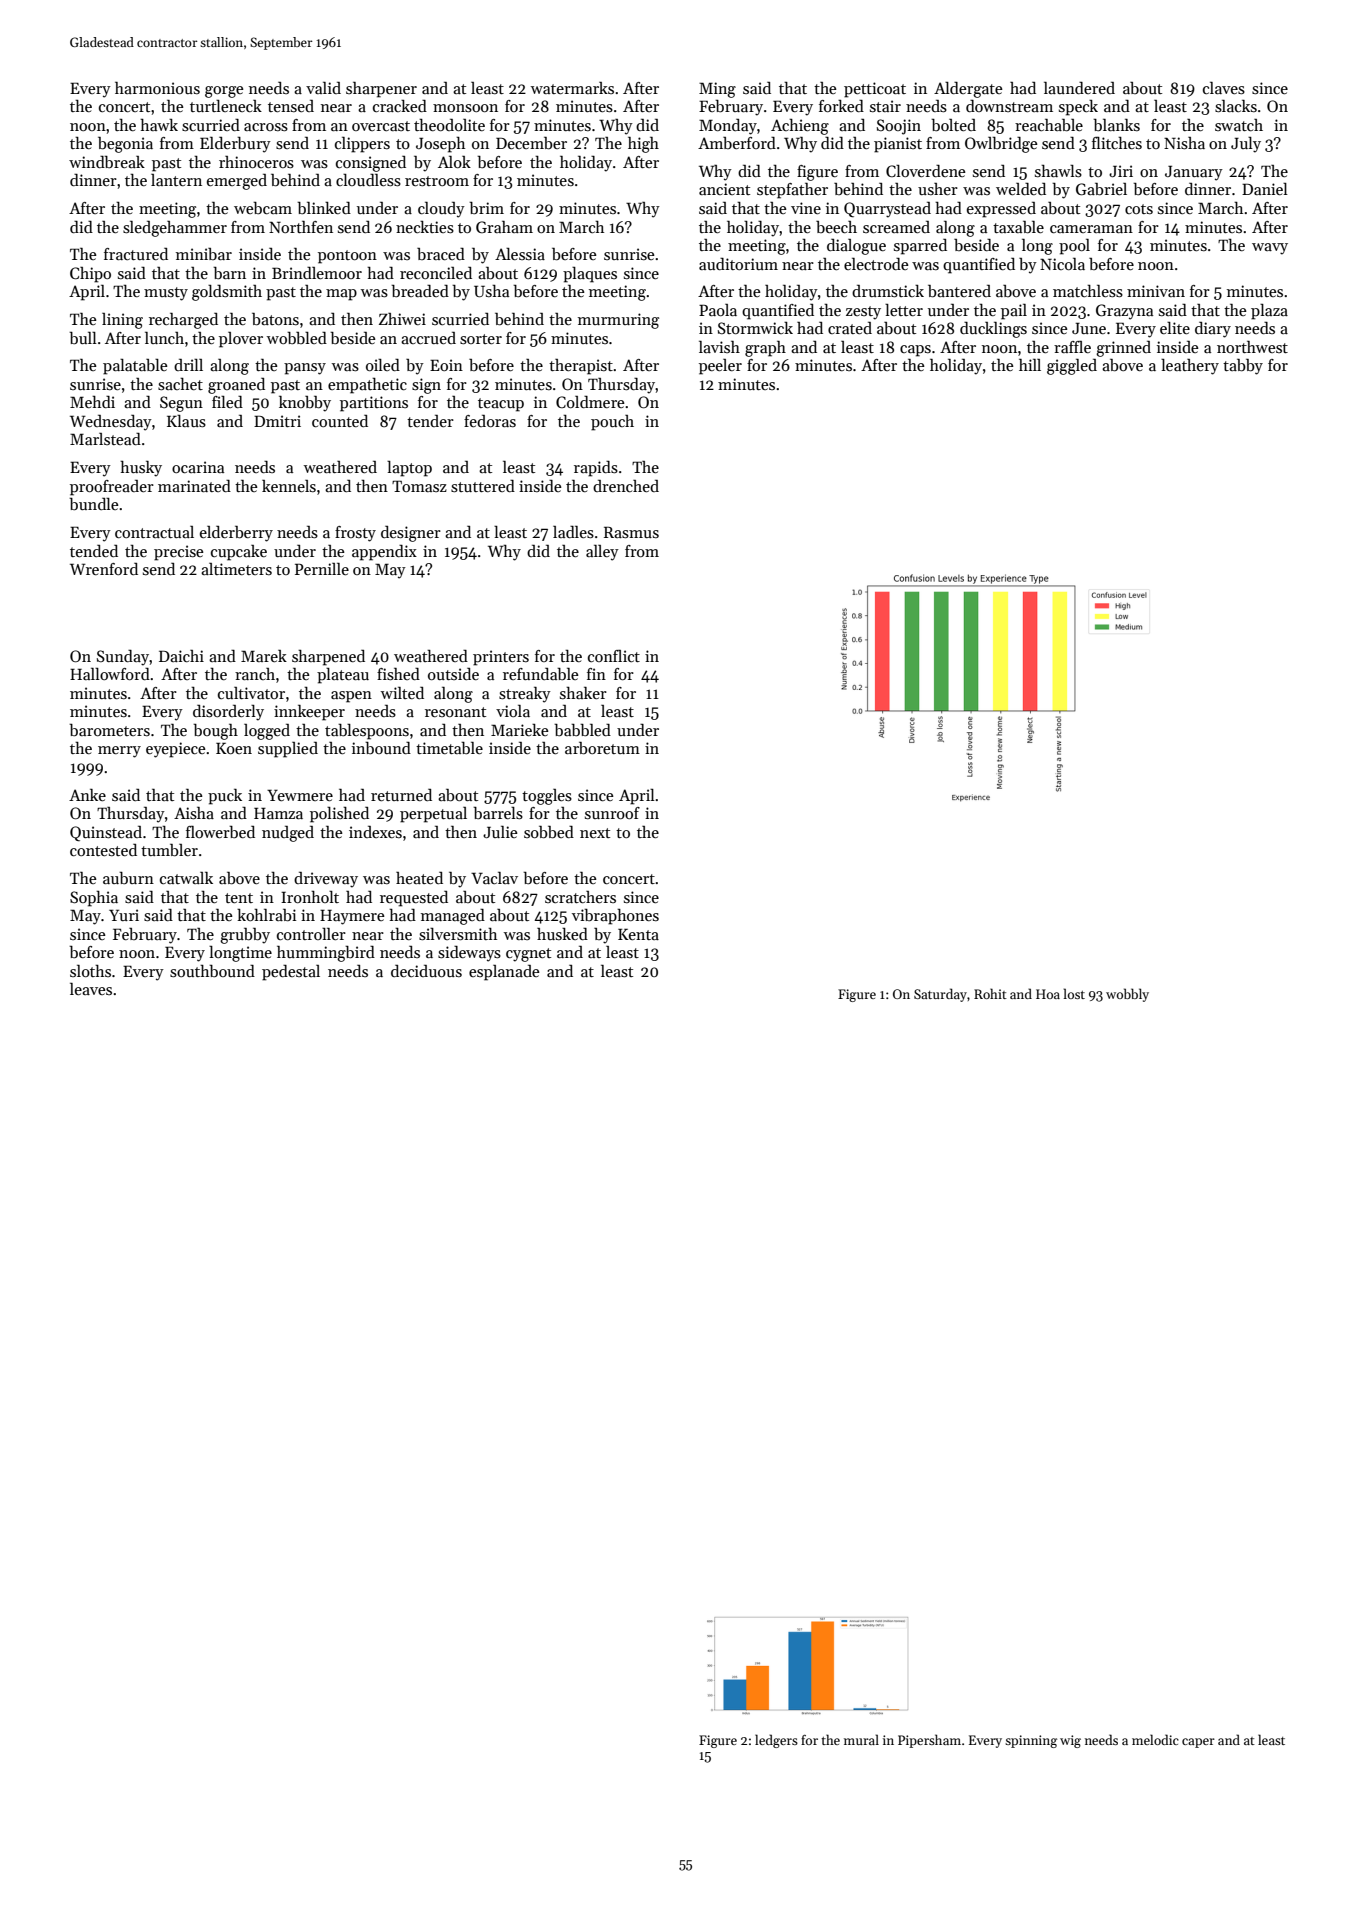 Image resolution: width=1358 pixels, height=1920 pixels. What do you see at coordinates (1074, 993) in the document?
I see `lost` at bounding box center [1074, 993].
